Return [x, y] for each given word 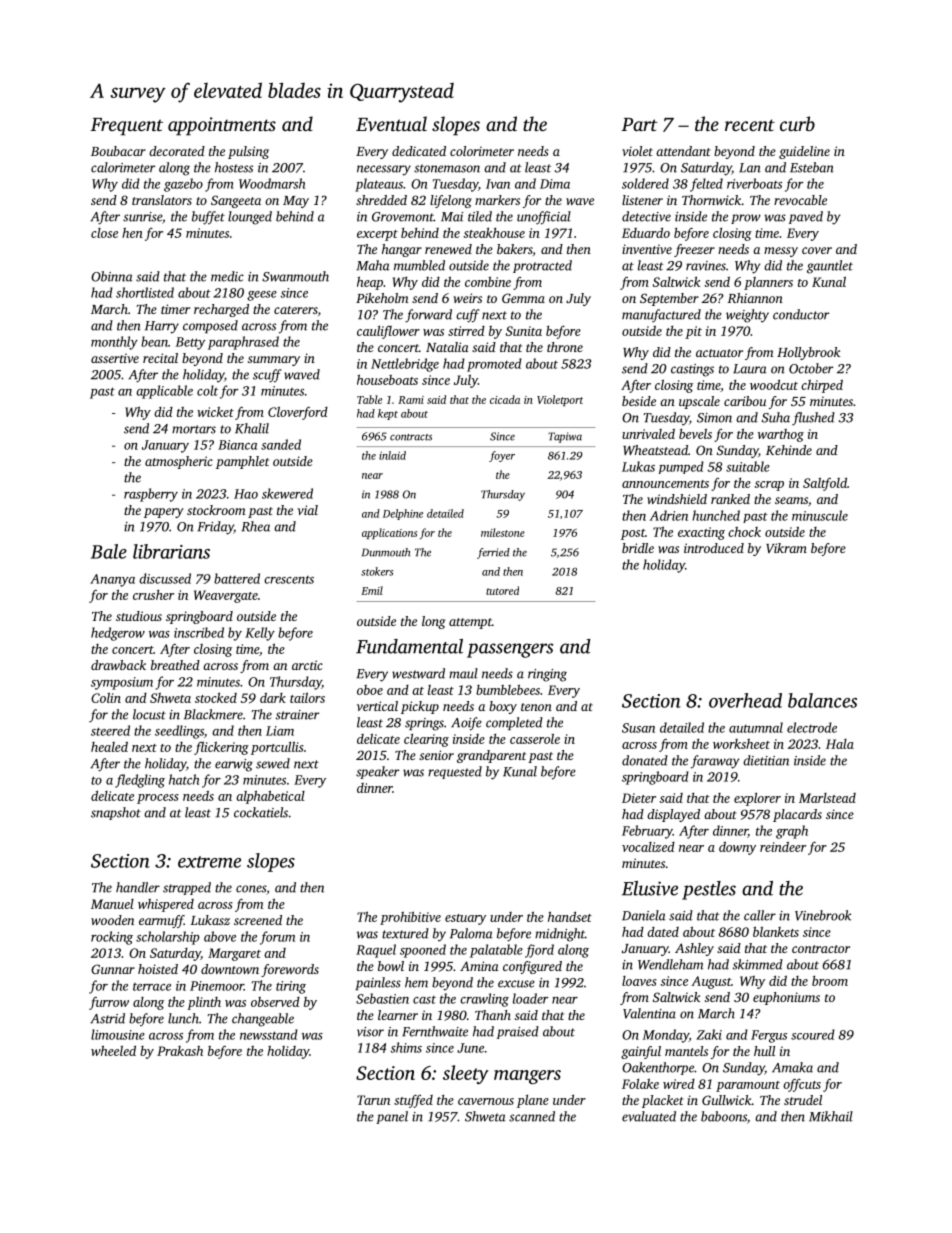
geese [262, 296]
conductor [801, 314]
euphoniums [786, 998]
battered [237, 578]
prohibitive [410, 918]
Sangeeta [236, 201]
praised [518, 1032]
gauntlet [830, 267]
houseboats [387, 379]
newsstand [269, 1034]
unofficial [544, 218]
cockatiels [261, 812]
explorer [757, 799]
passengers [510, 650]
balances [822, 700]
